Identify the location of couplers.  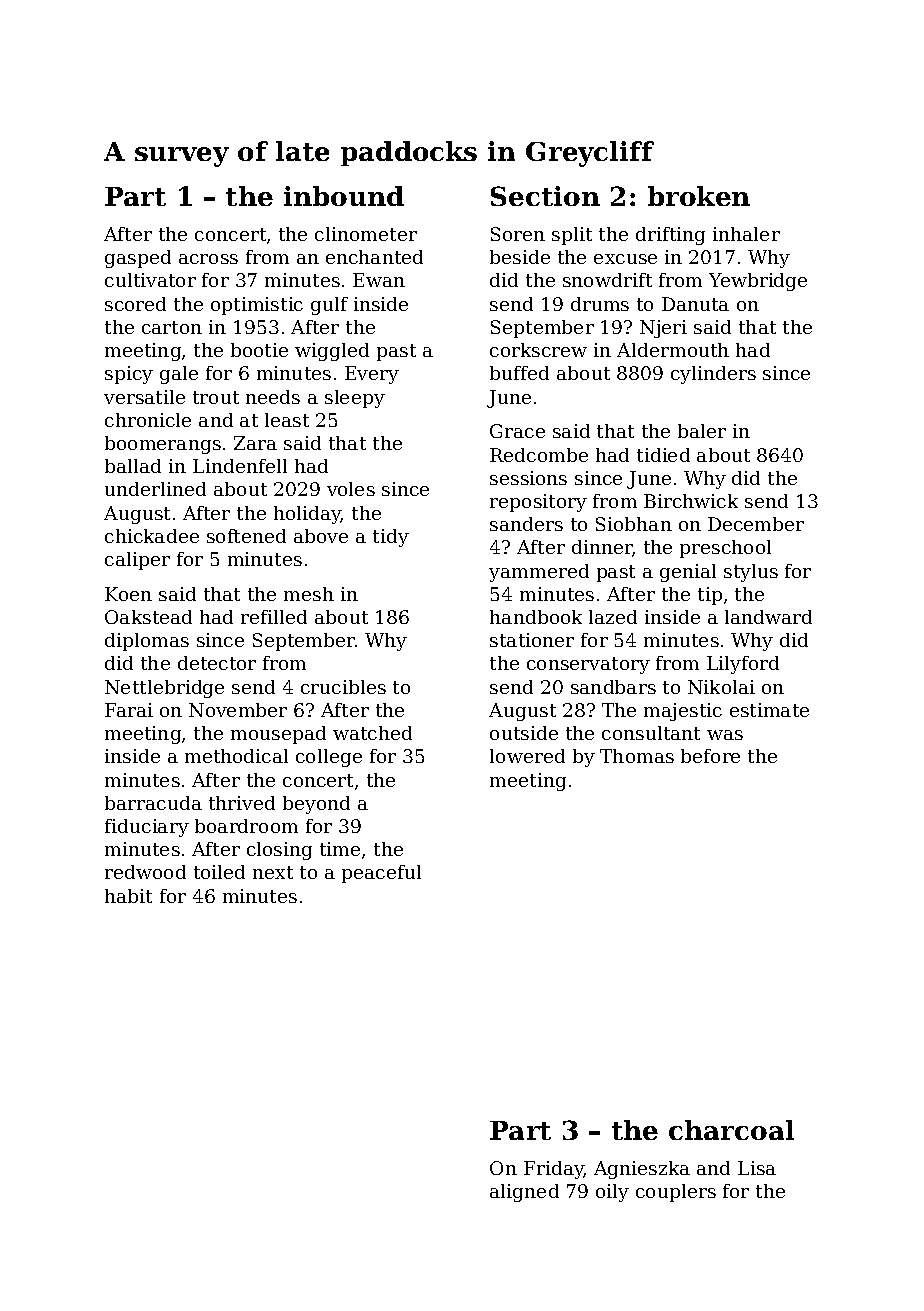
(676, 1193).
